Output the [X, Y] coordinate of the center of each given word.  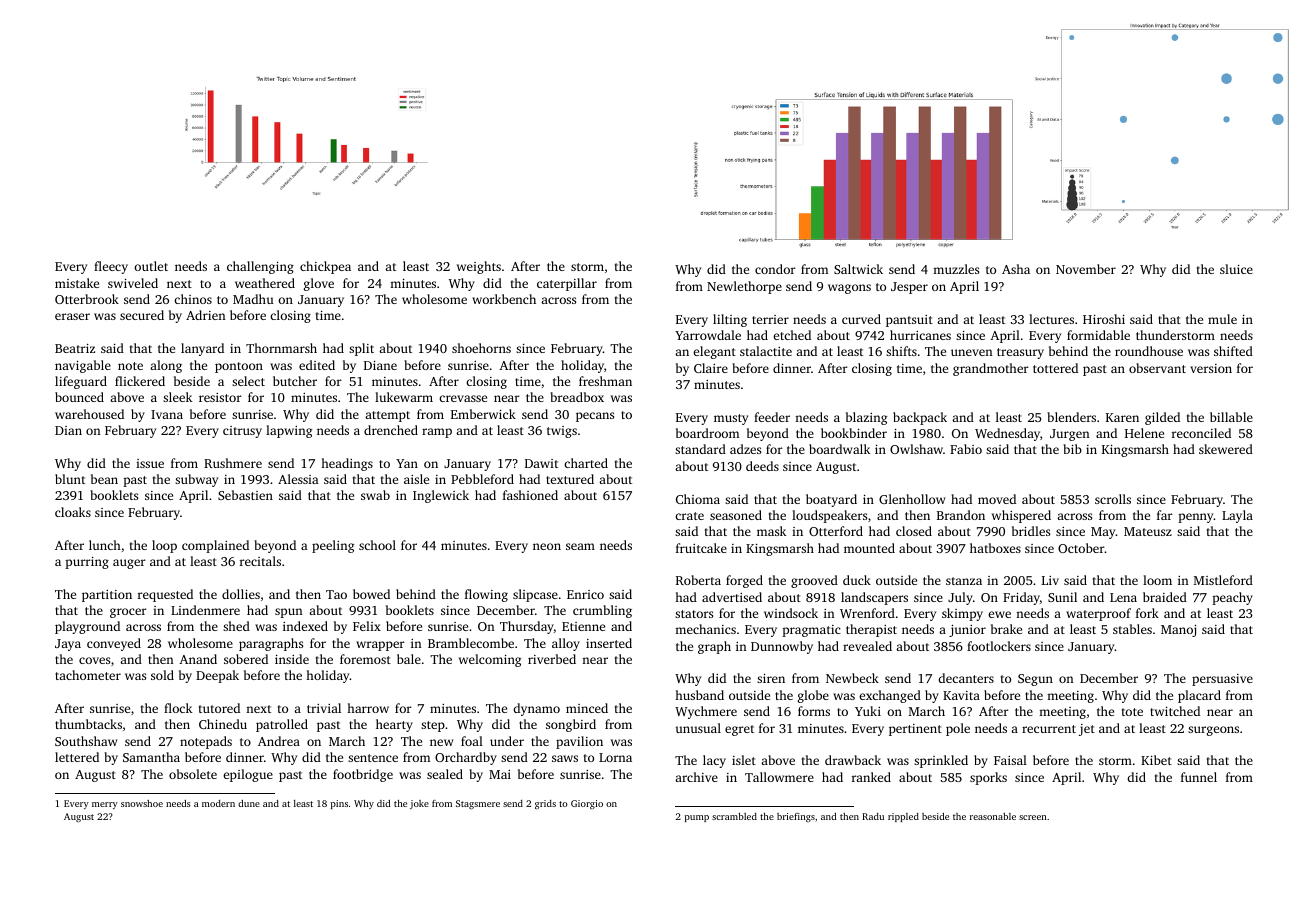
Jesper [909, 288]
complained [215, 546]
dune [249, 803]
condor [775, 269]
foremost [365, 659]
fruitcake [701, 548]
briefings [796, 817]
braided [1165, 597]
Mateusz [1148, 531]
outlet [151, 266]
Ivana [167, 414]
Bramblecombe [471, 643]
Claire [711, 368]
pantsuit [909, 321]
